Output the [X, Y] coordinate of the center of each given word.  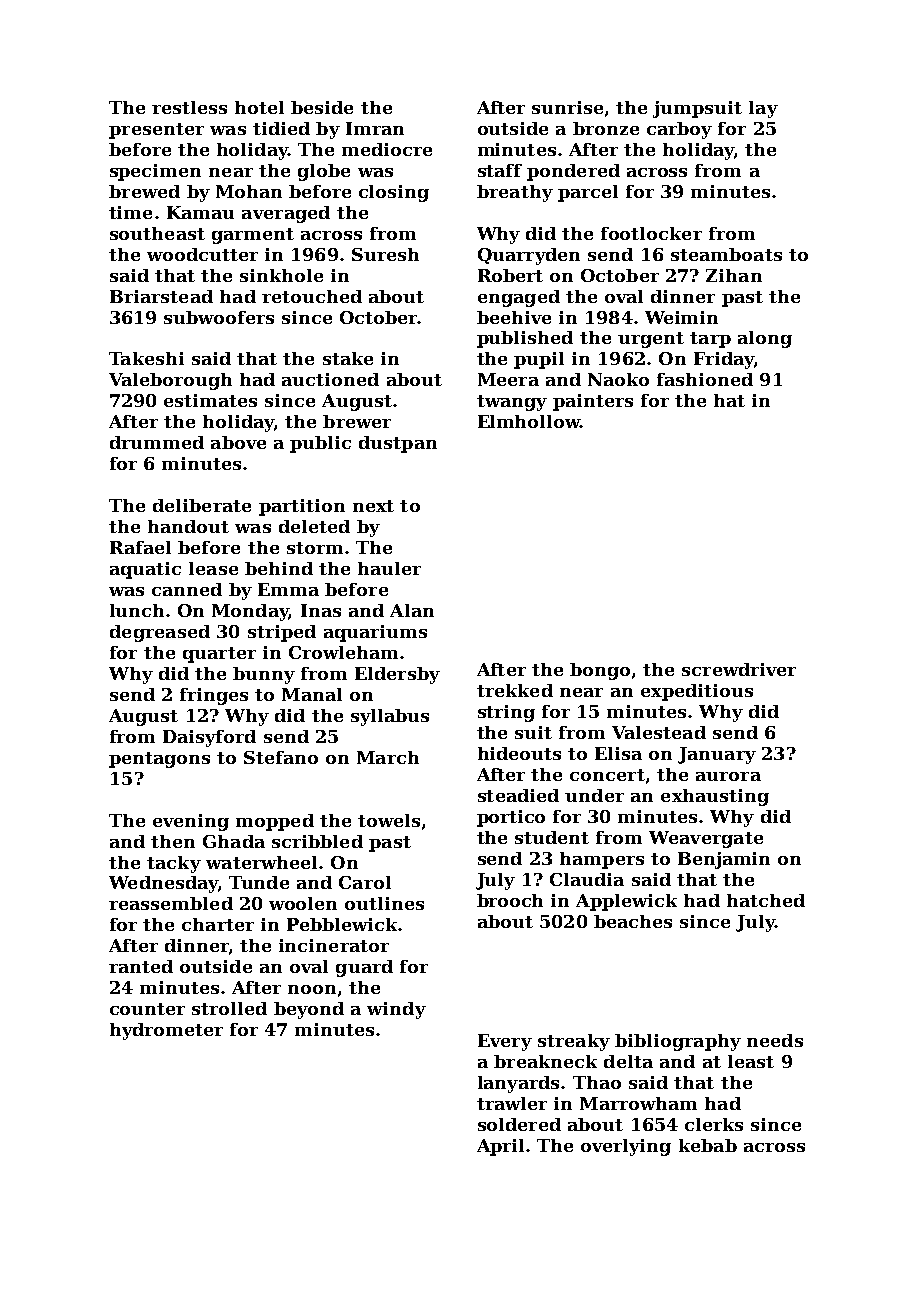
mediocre [387, 149]
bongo [600, 671]
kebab [708, 1145]
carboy [679, 130]
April [500, 1147]
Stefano [281, 757]
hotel [259, 107]
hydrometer [166, 1031]
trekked [515, 690]
